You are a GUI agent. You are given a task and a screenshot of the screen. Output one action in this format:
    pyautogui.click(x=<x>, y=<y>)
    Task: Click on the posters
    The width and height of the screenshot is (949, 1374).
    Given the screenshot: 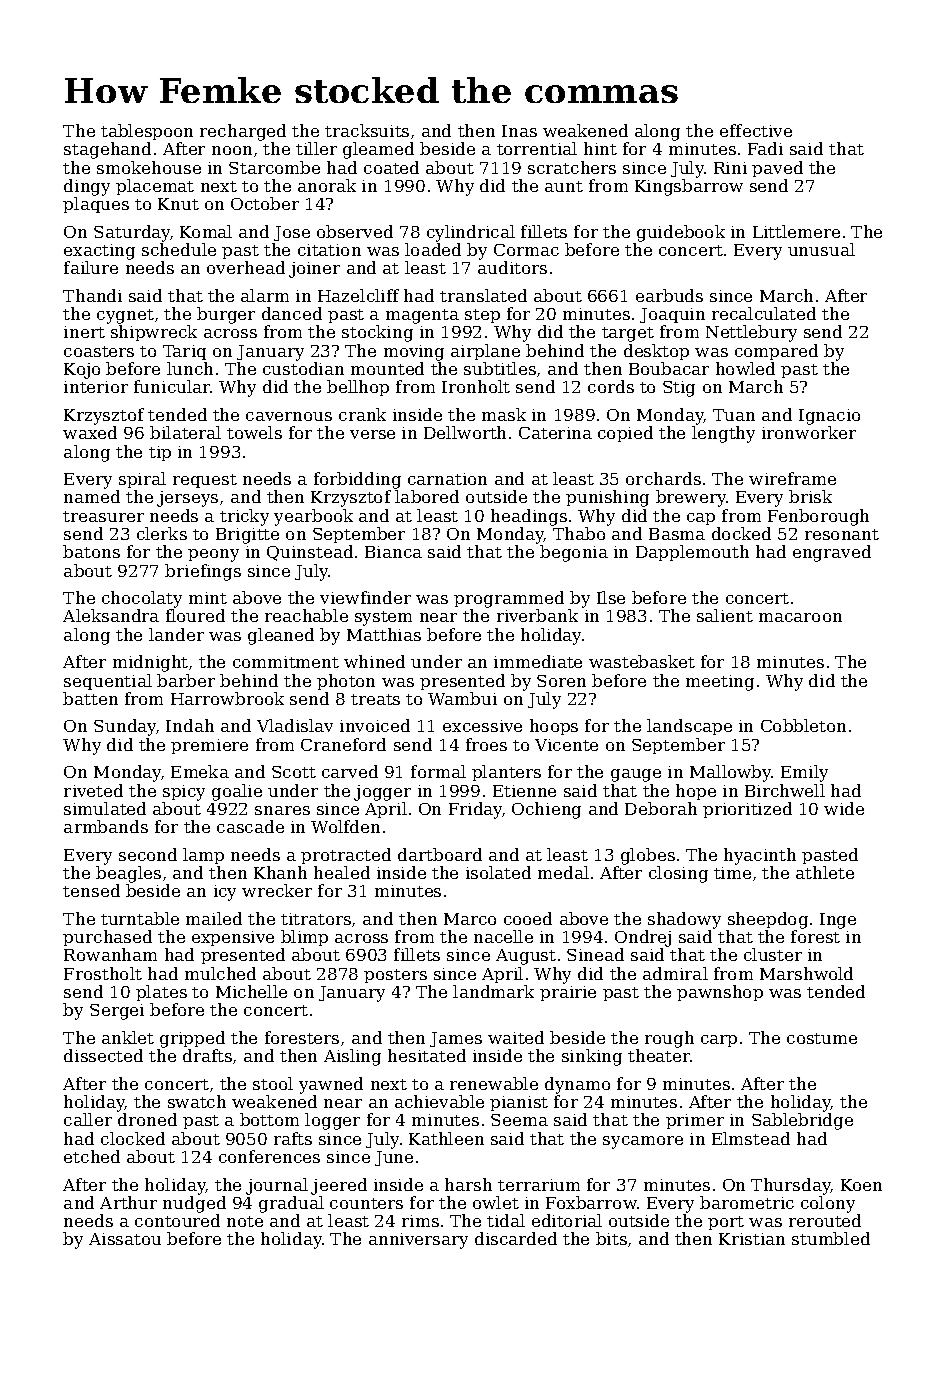 What is the action you would take?
    pyautogui.click(x=395, y=976)
